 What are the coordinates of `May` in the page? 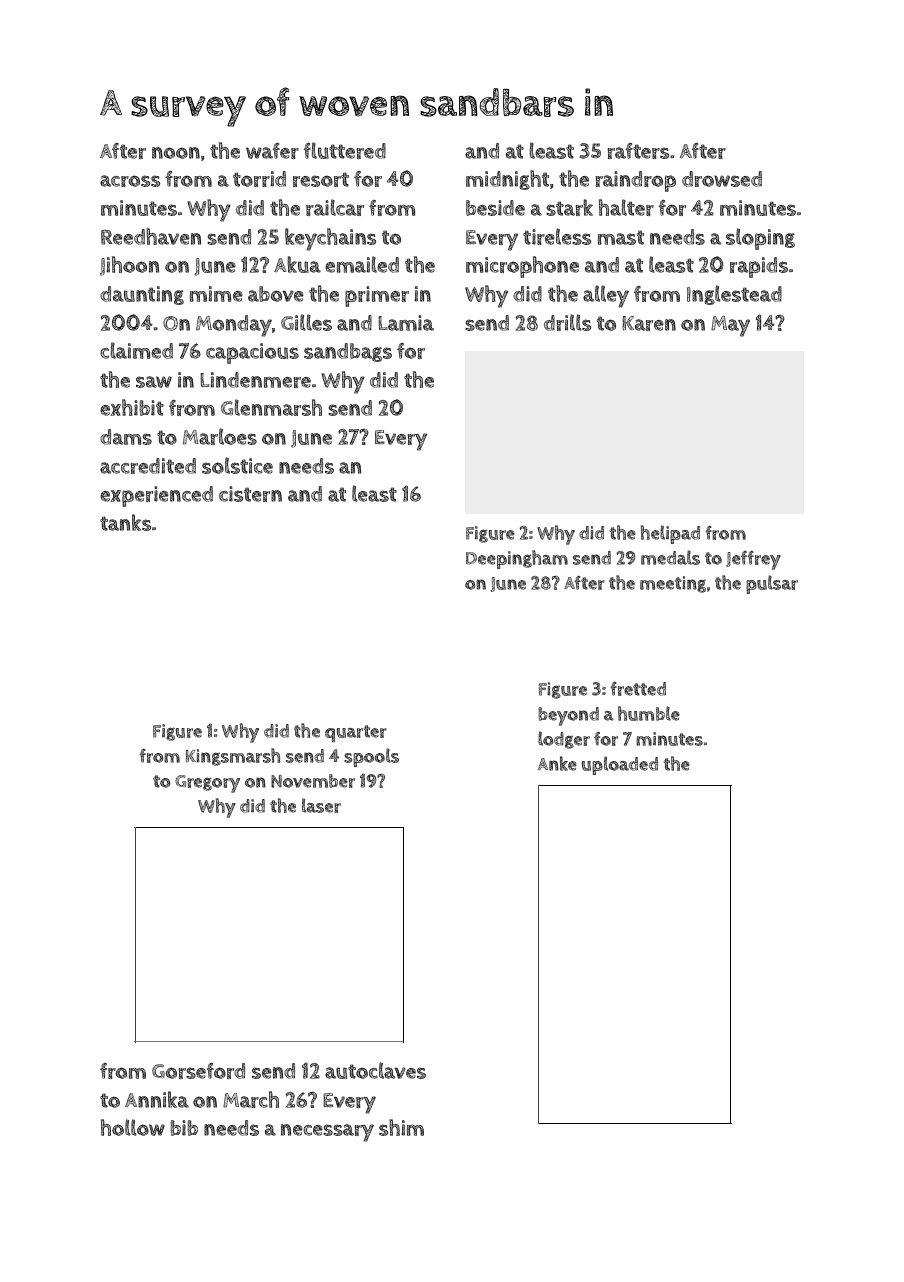 It's located at (730, 326).
